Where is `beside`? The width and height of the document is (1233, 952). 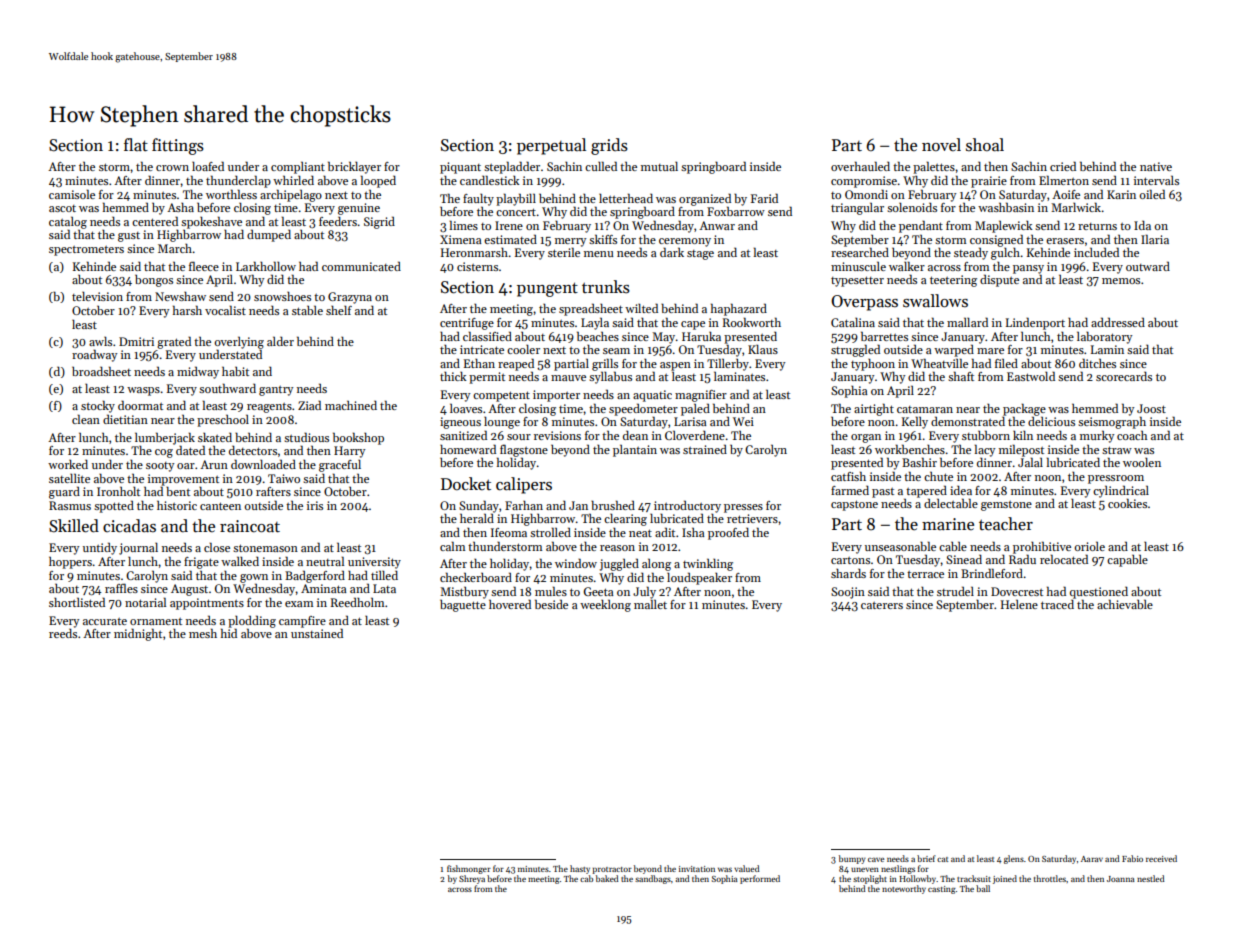 beside is located at coordinates (551, 604).
